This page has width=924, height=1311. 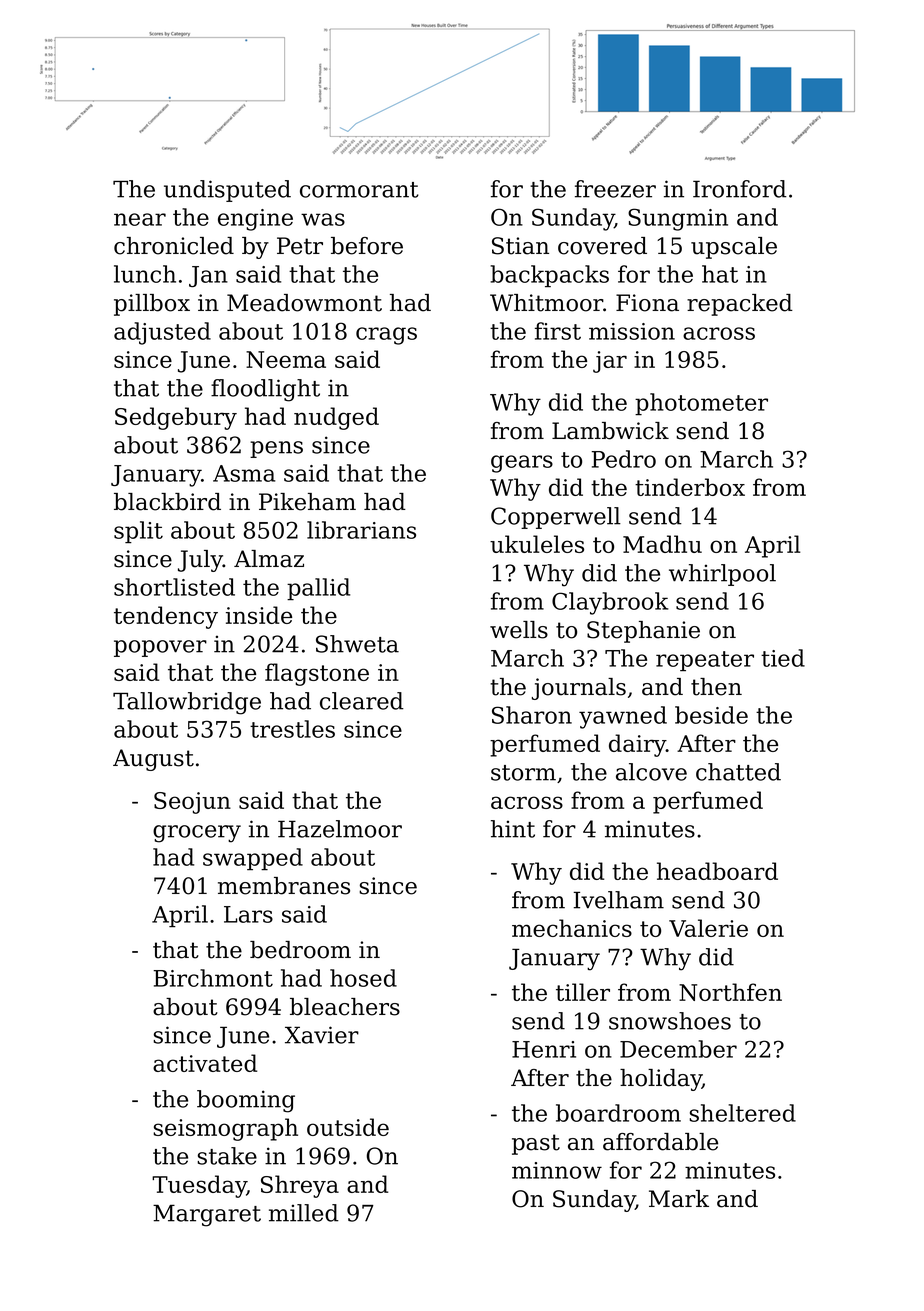 What do you see at coordinates (740, 189) in the page?
I see `Ironford` at bounding box center [740, 189].
